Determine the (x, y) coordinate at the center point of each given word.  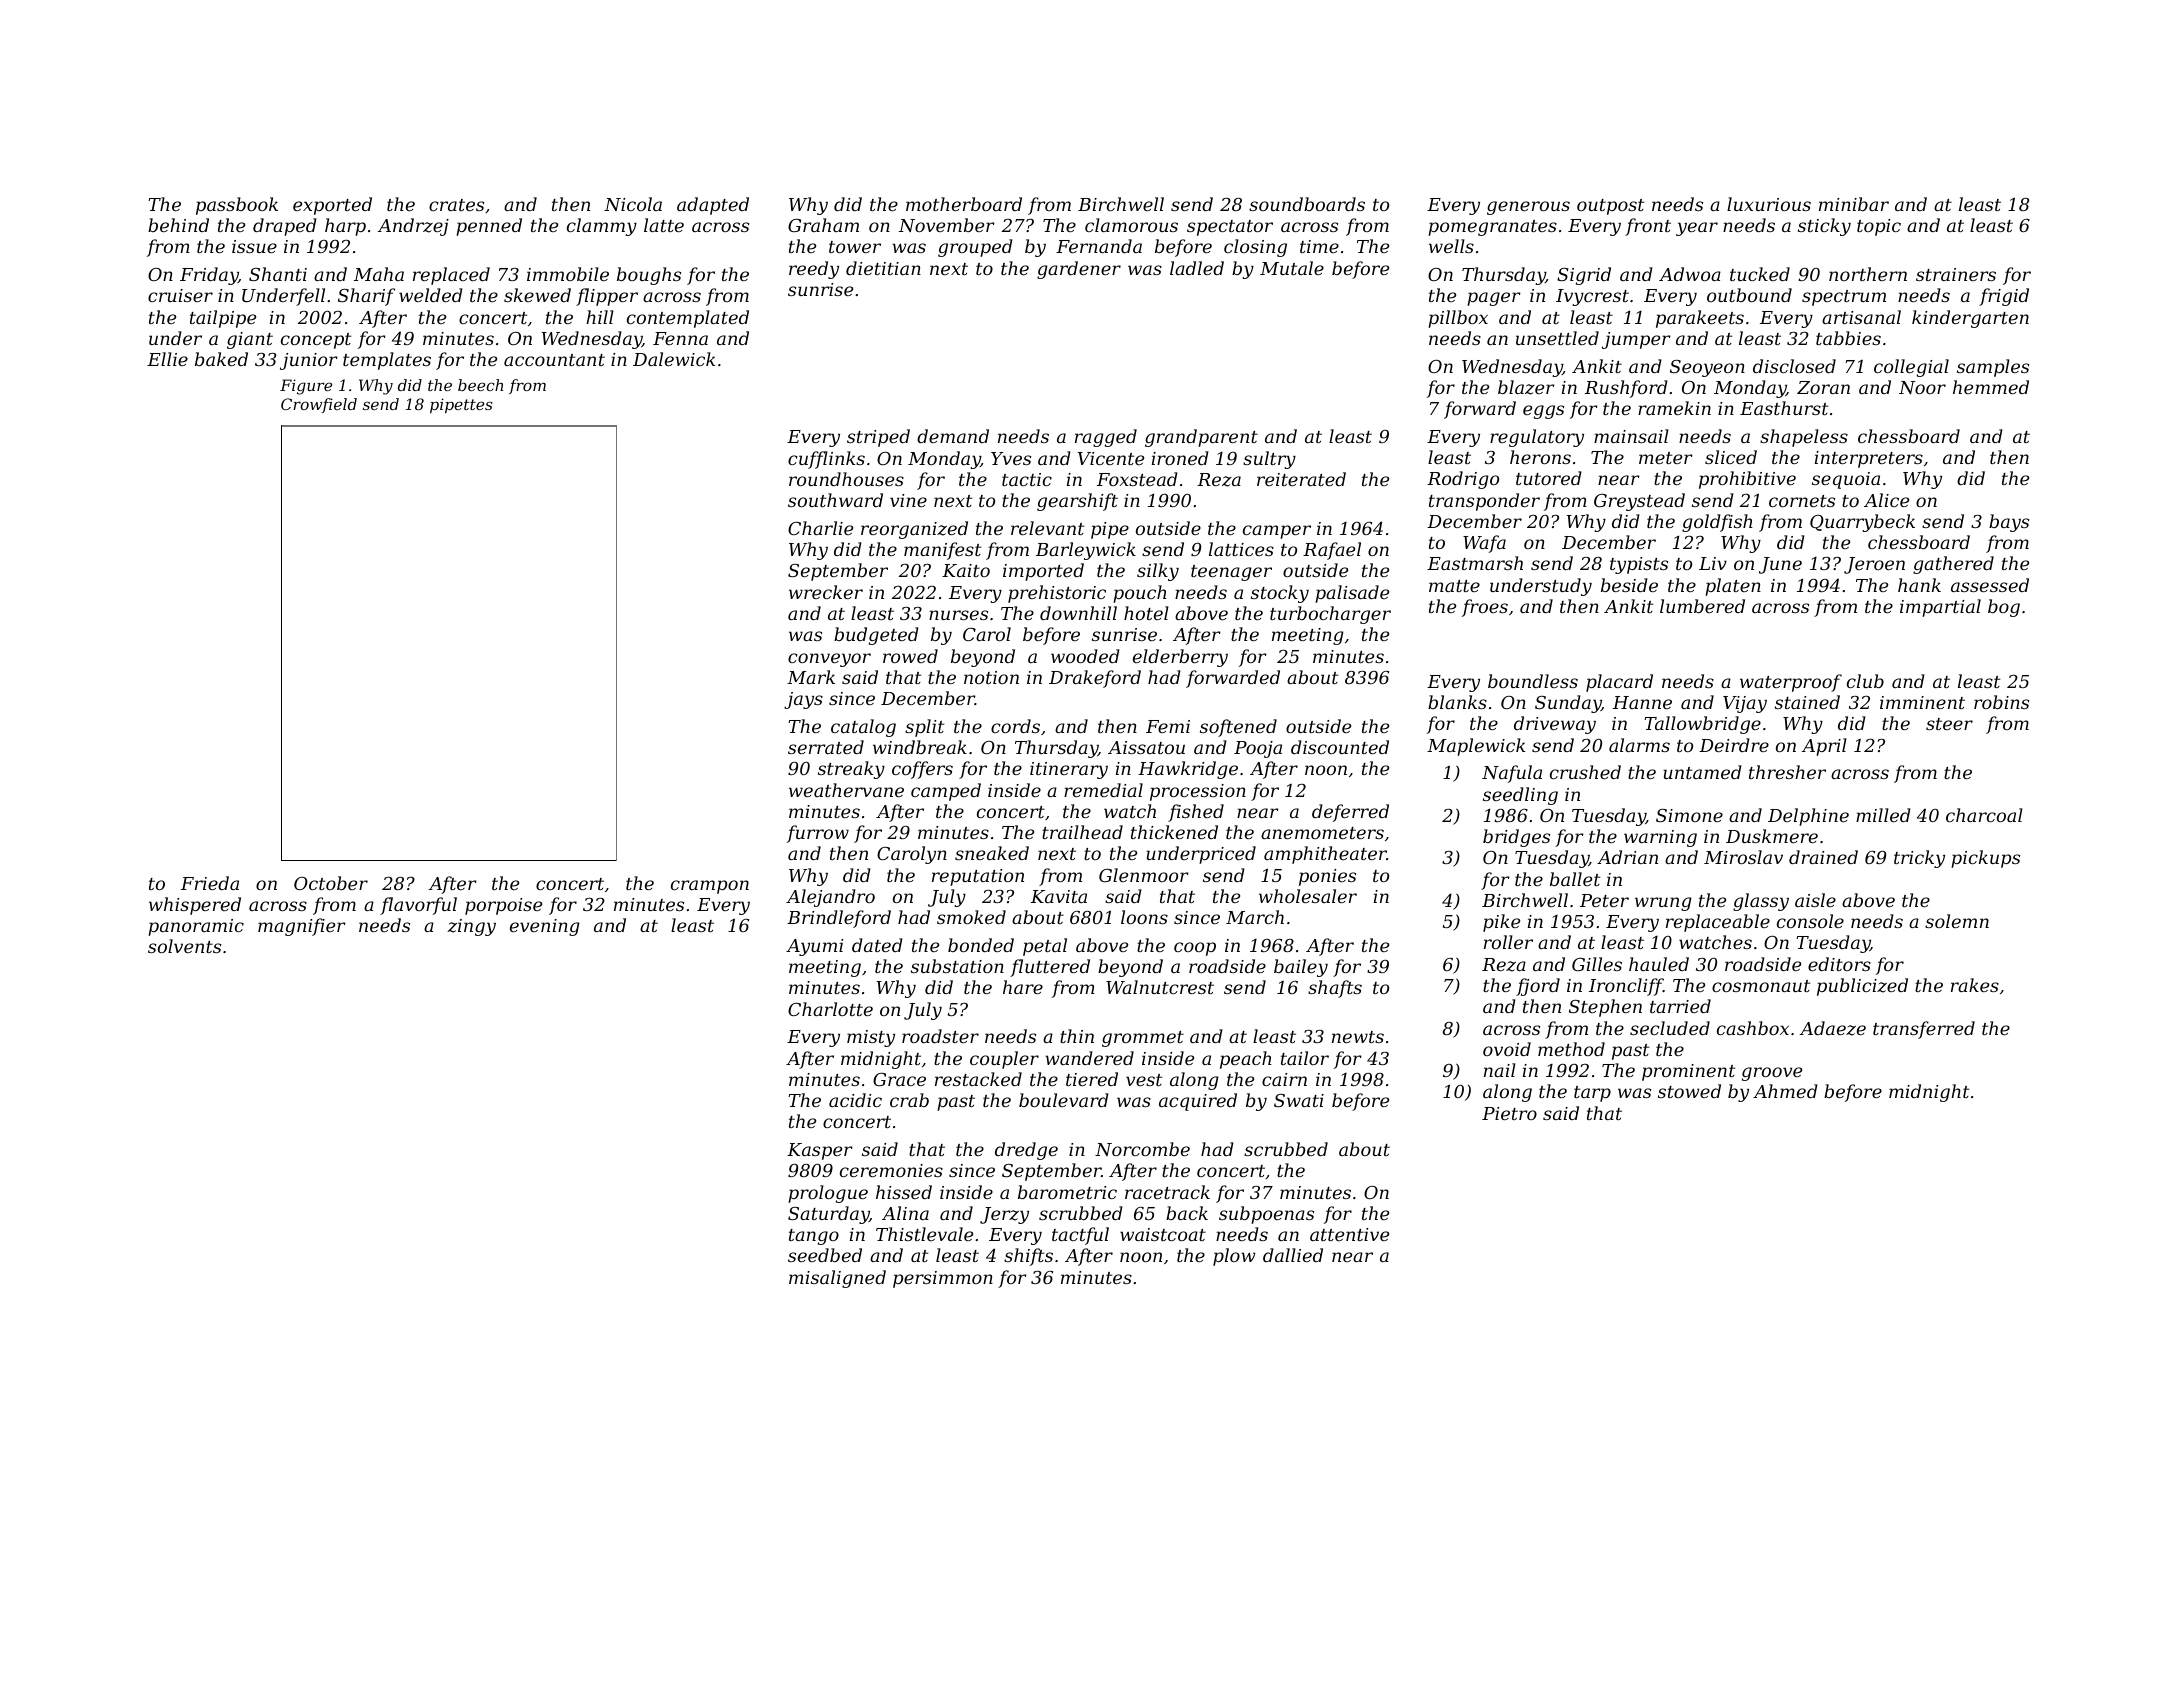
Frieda (210, 883)
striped (878, 438)
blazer (1526, 387)
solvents (184, 946)
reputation (978, 877)
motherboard (964, 204)
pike (1501, 923)
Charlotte (830, 1009)
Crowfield (319, 405)
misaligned (837, 1279)
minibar (1854, 204)
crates (456, 205)
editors (1839, 964)
